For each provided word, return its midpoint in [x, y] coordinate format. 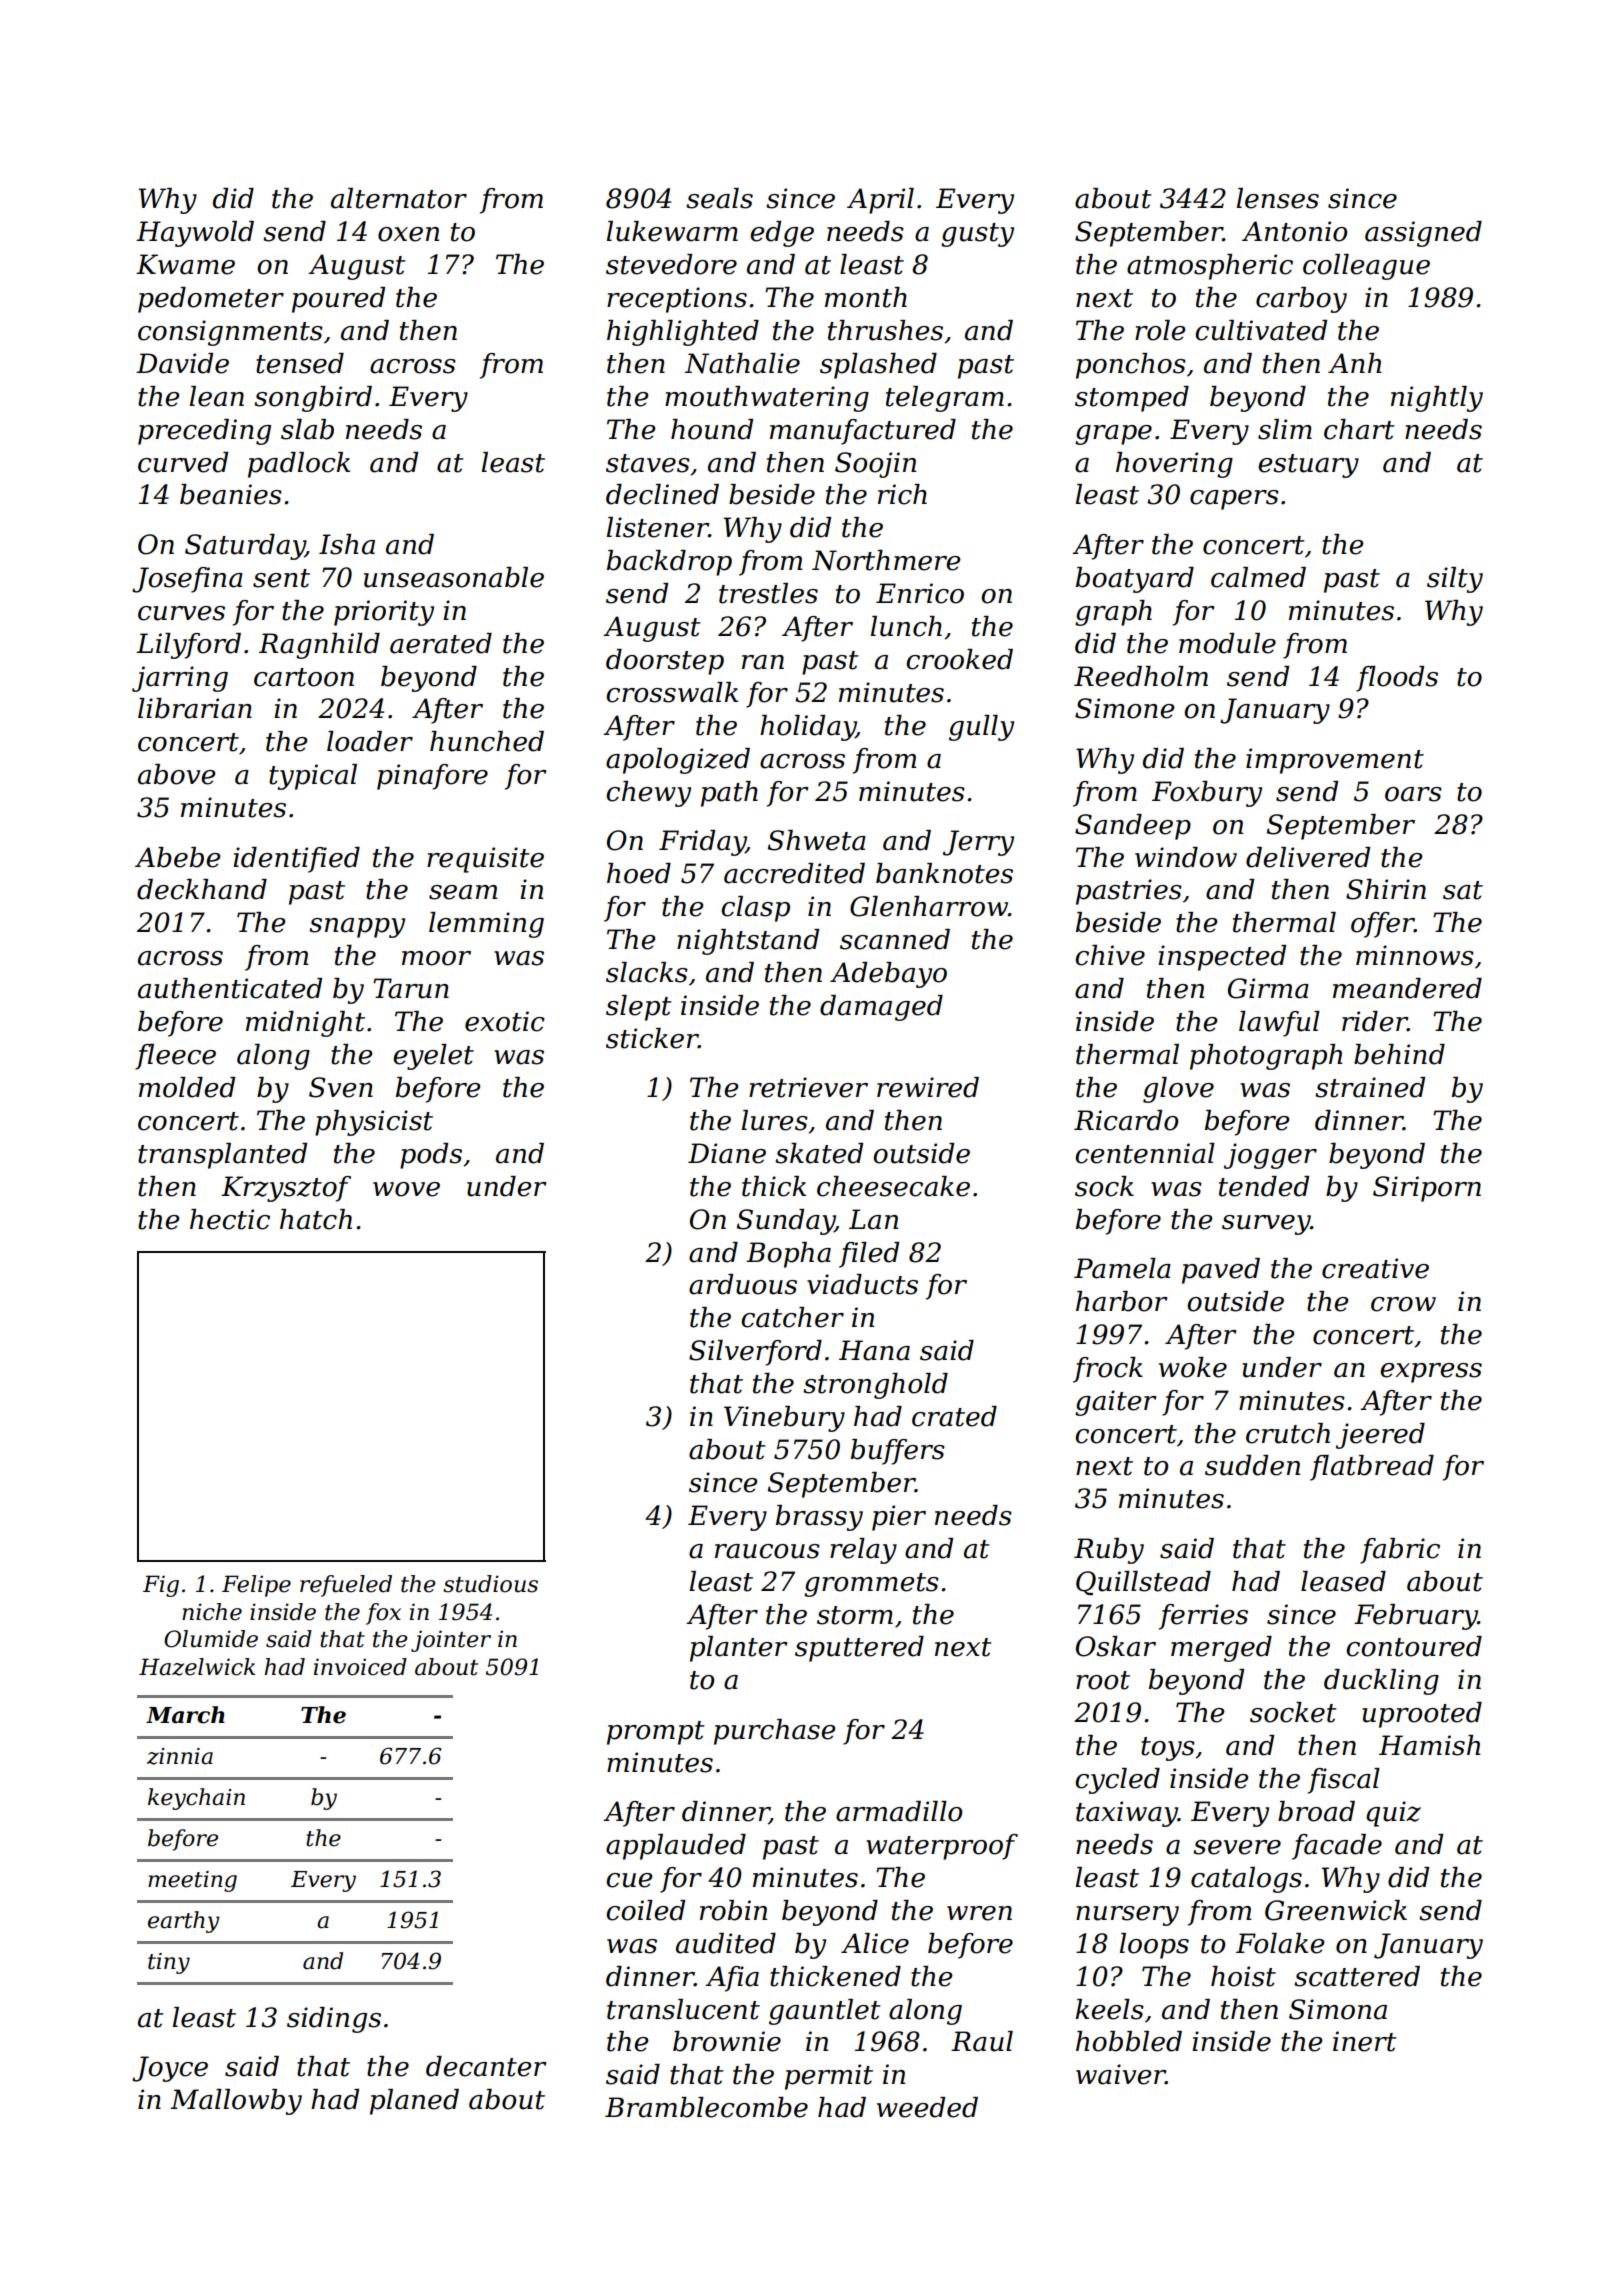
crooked [959, 659]
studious [490, 1584]
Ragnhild [319, 646]
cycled [1117, 1781]
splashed [878, 366]
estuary [1308, 466]
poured [338, 300]
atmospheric [1210, 267]
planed [414, 2102]
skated [819, 1153]
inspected [1222, 958]
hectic [230, 1219]
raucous [767, 1551]
